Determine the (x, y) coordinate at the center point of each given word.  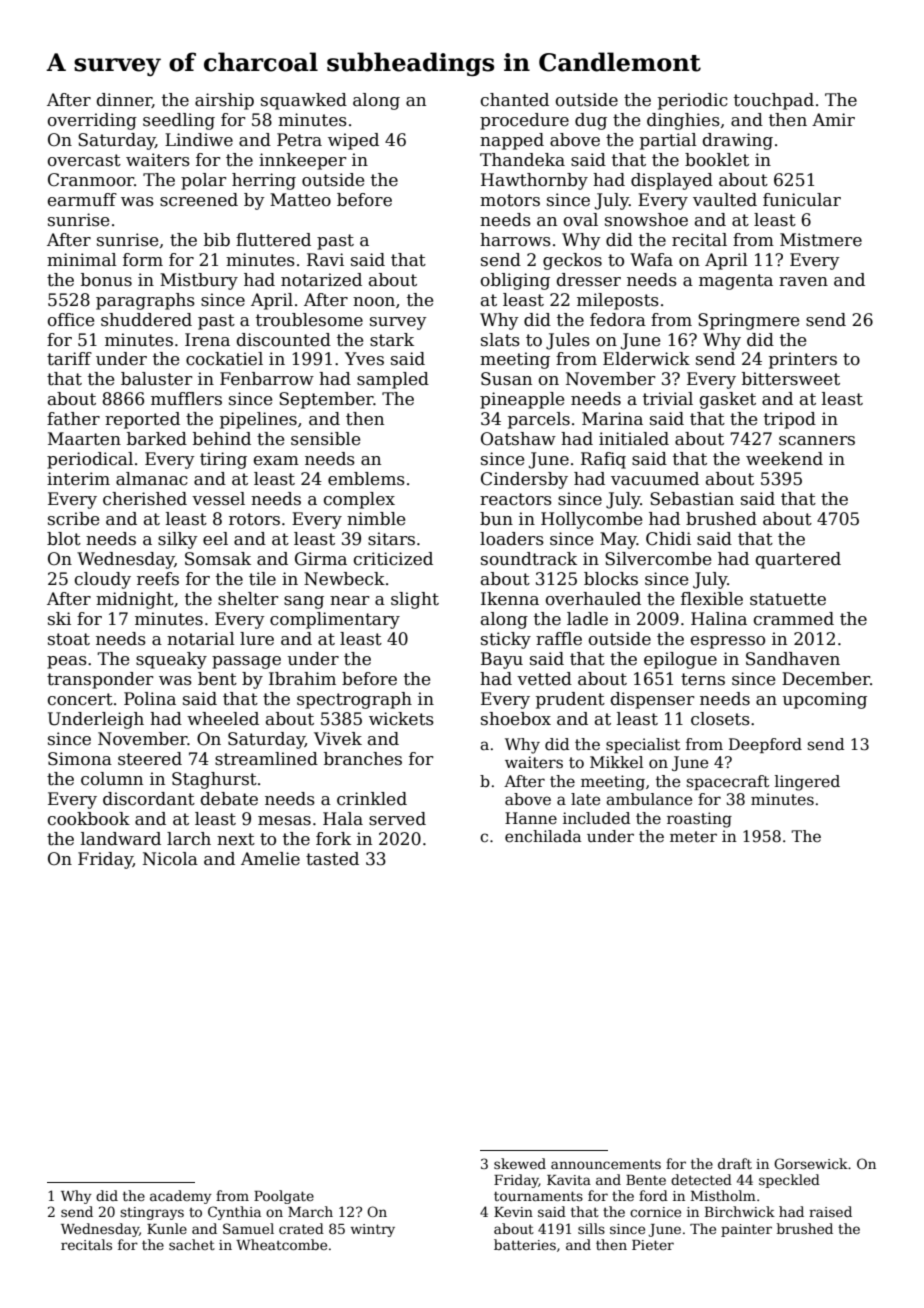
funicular (802, 200)
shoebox (516, 719)
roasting (699, 820)
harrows (515, 240)
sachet (192, 1244)
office (71, 320)
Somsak (218, 559)
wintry (372, 1230)
